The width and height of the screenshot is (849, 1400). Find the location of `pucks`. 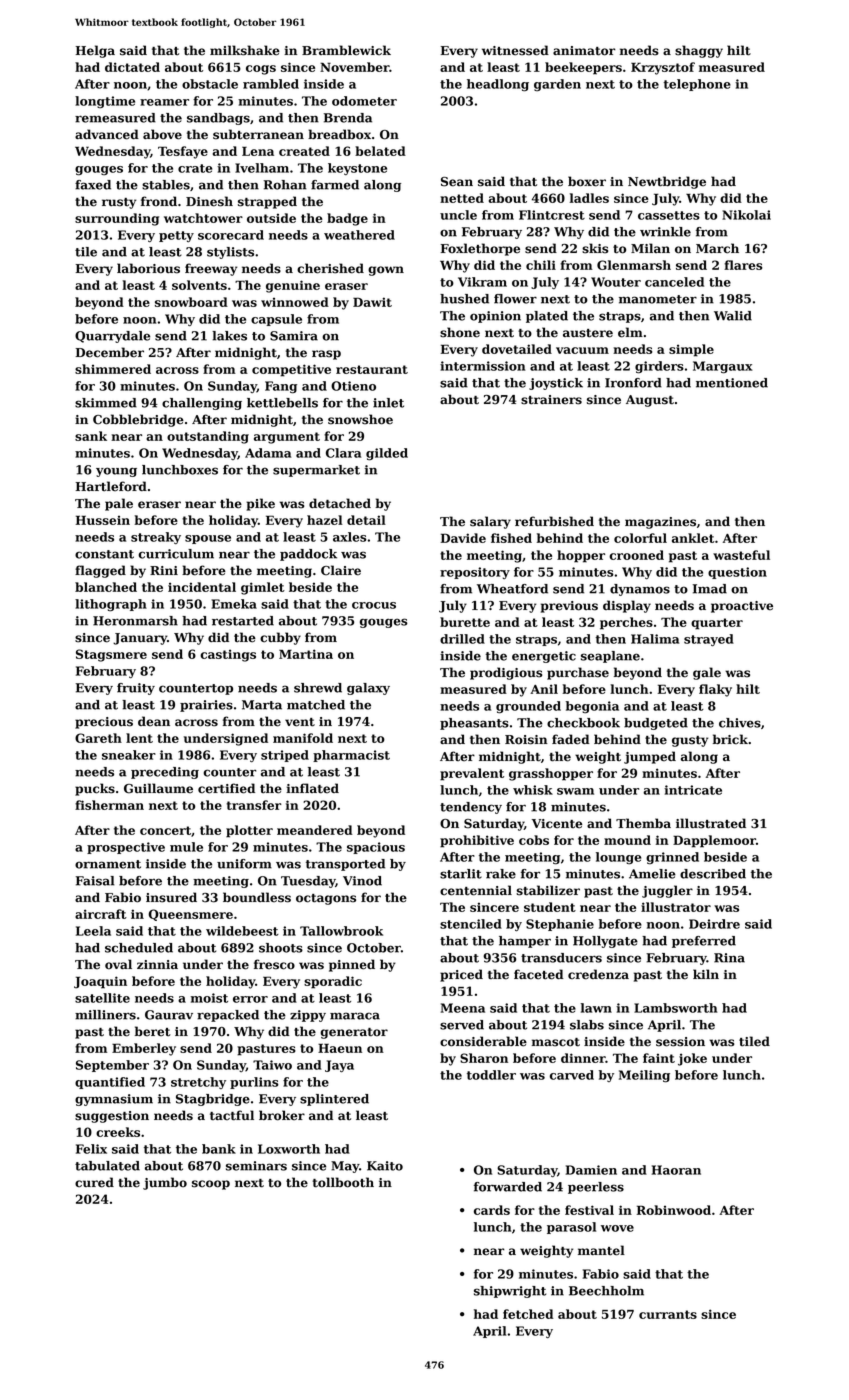

pucks is located at coordinates (95, 789).
